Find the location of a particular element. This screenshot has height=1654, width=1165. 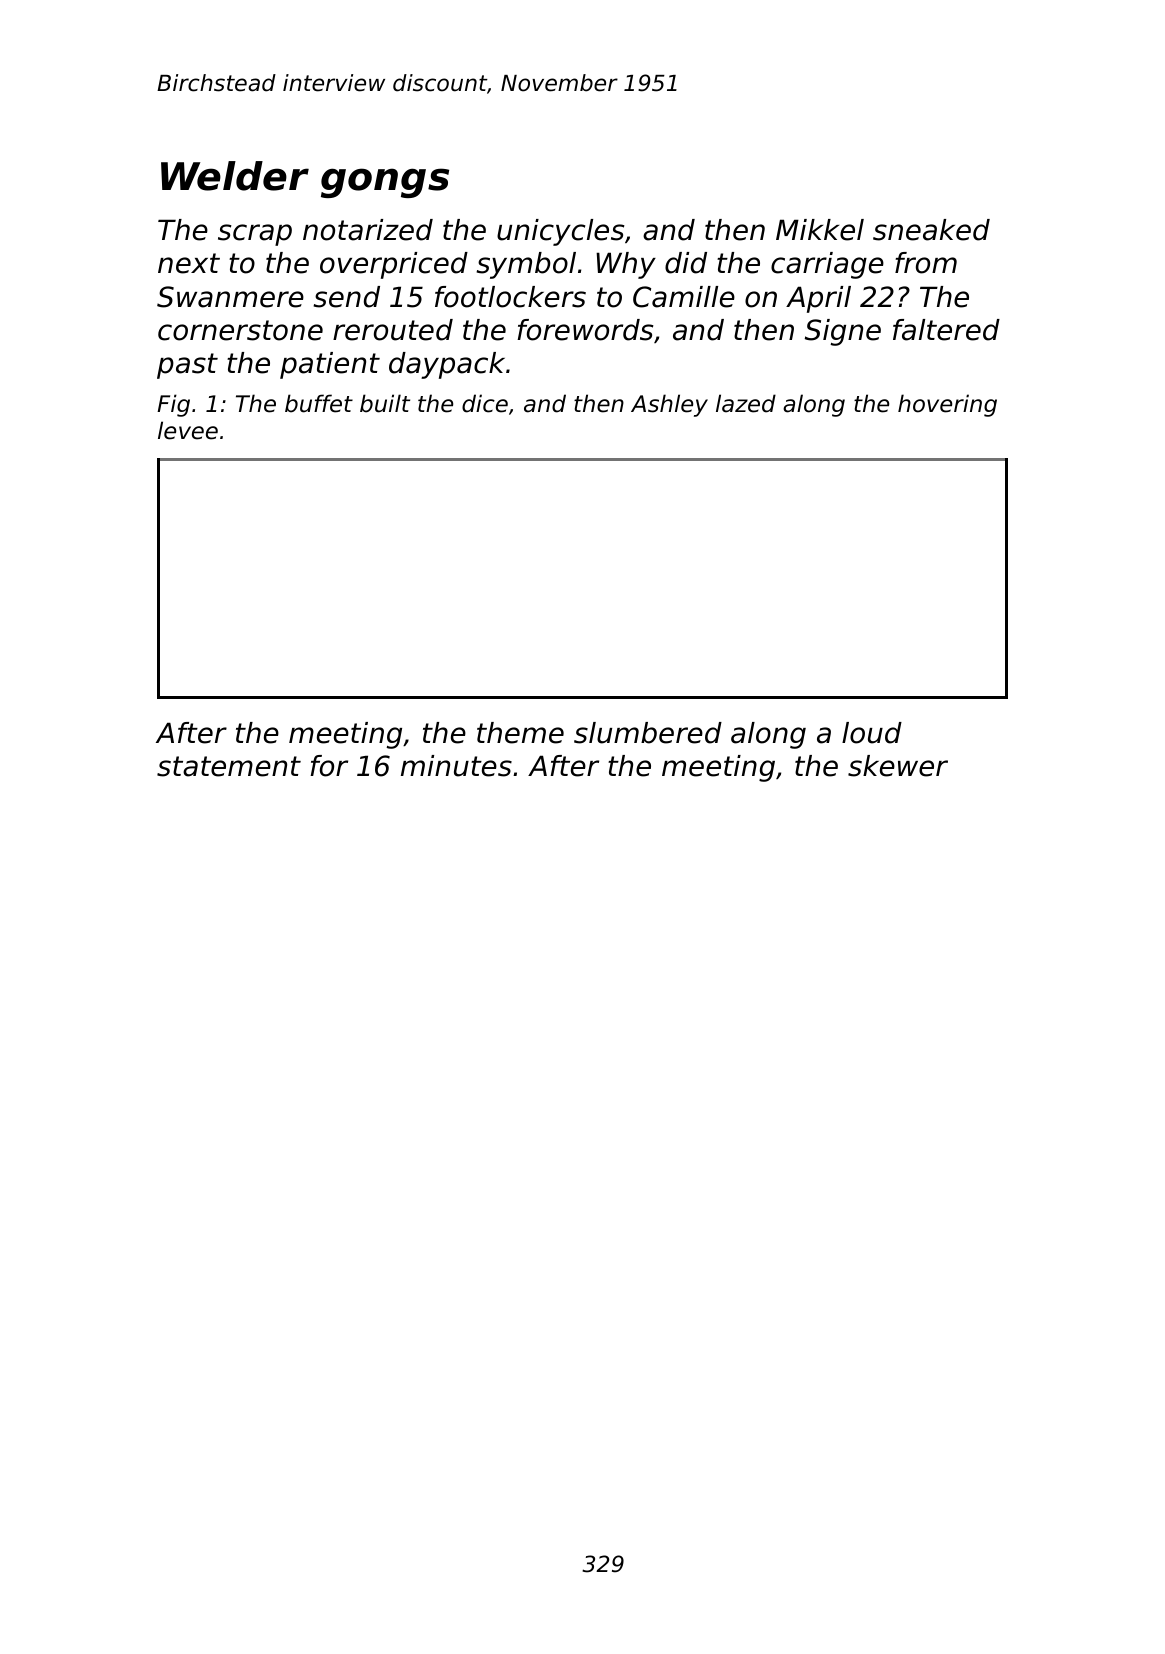

theme is located at coordinates (520, 733).
